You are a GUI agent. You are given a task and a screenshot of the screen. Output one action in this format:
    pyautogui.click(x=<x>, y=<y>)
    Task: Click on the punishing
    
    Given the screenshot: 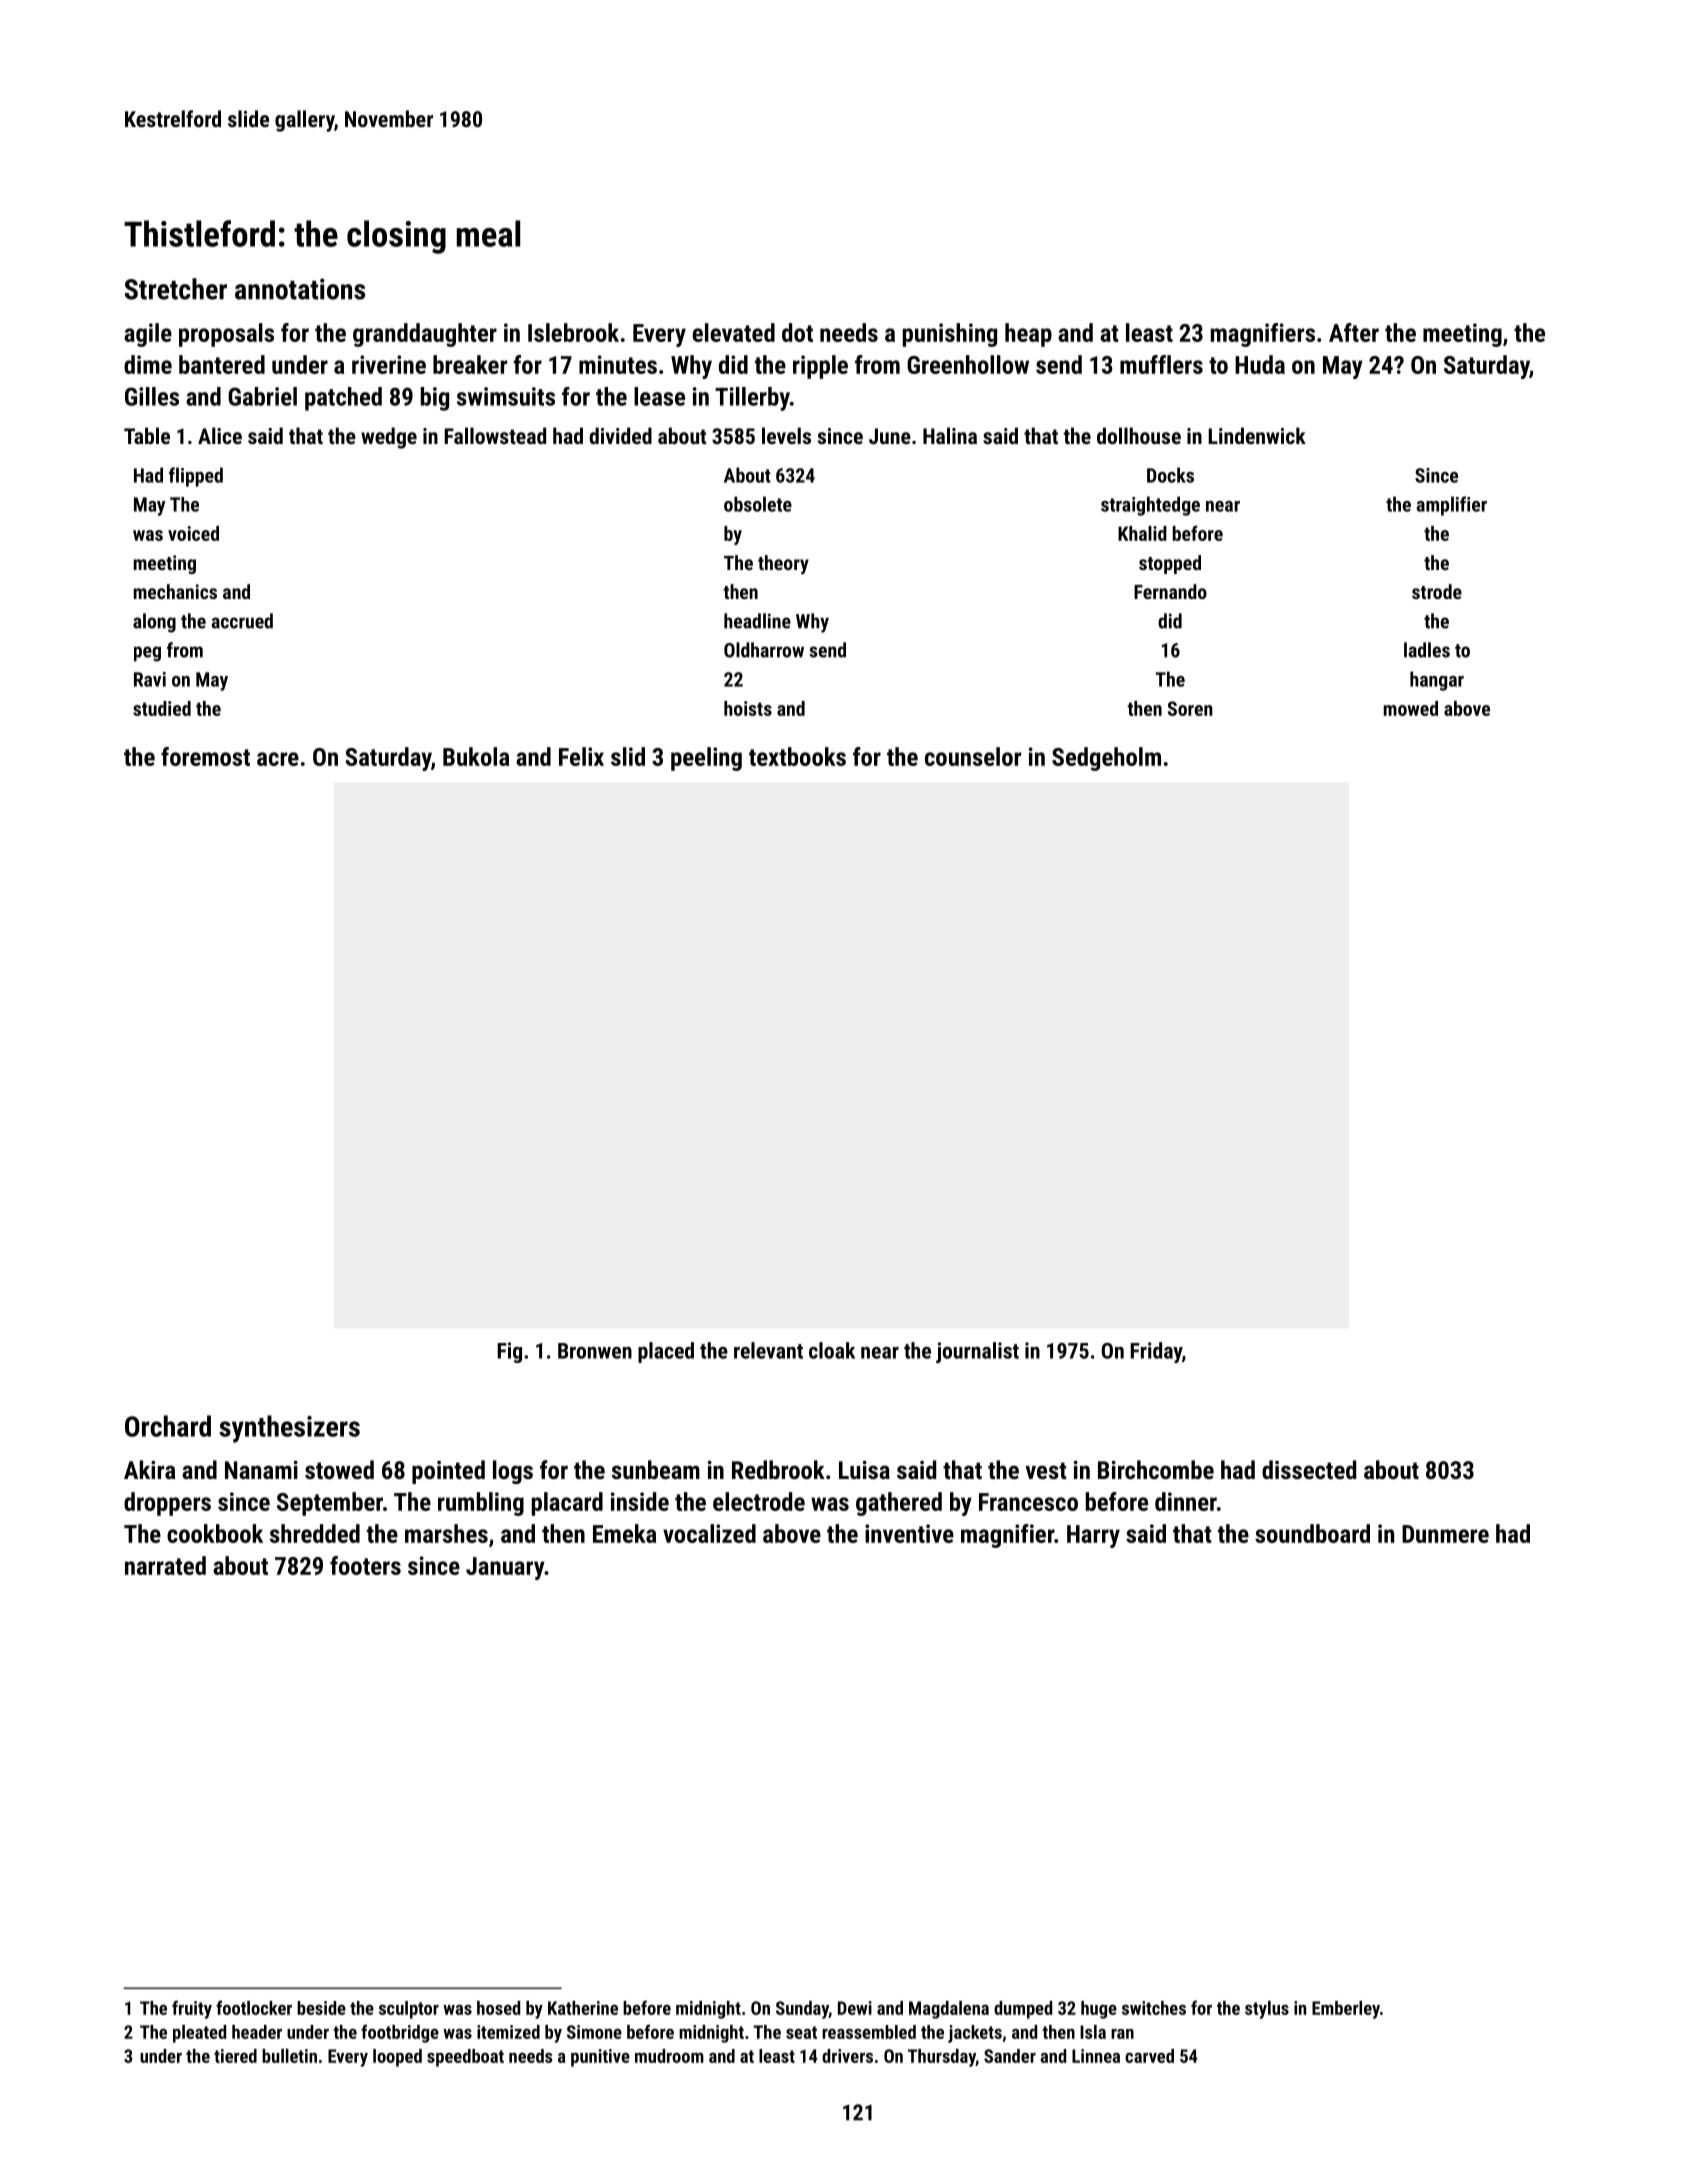 What is the action you would take?
    pyautogui.click(x=950, y=335)
